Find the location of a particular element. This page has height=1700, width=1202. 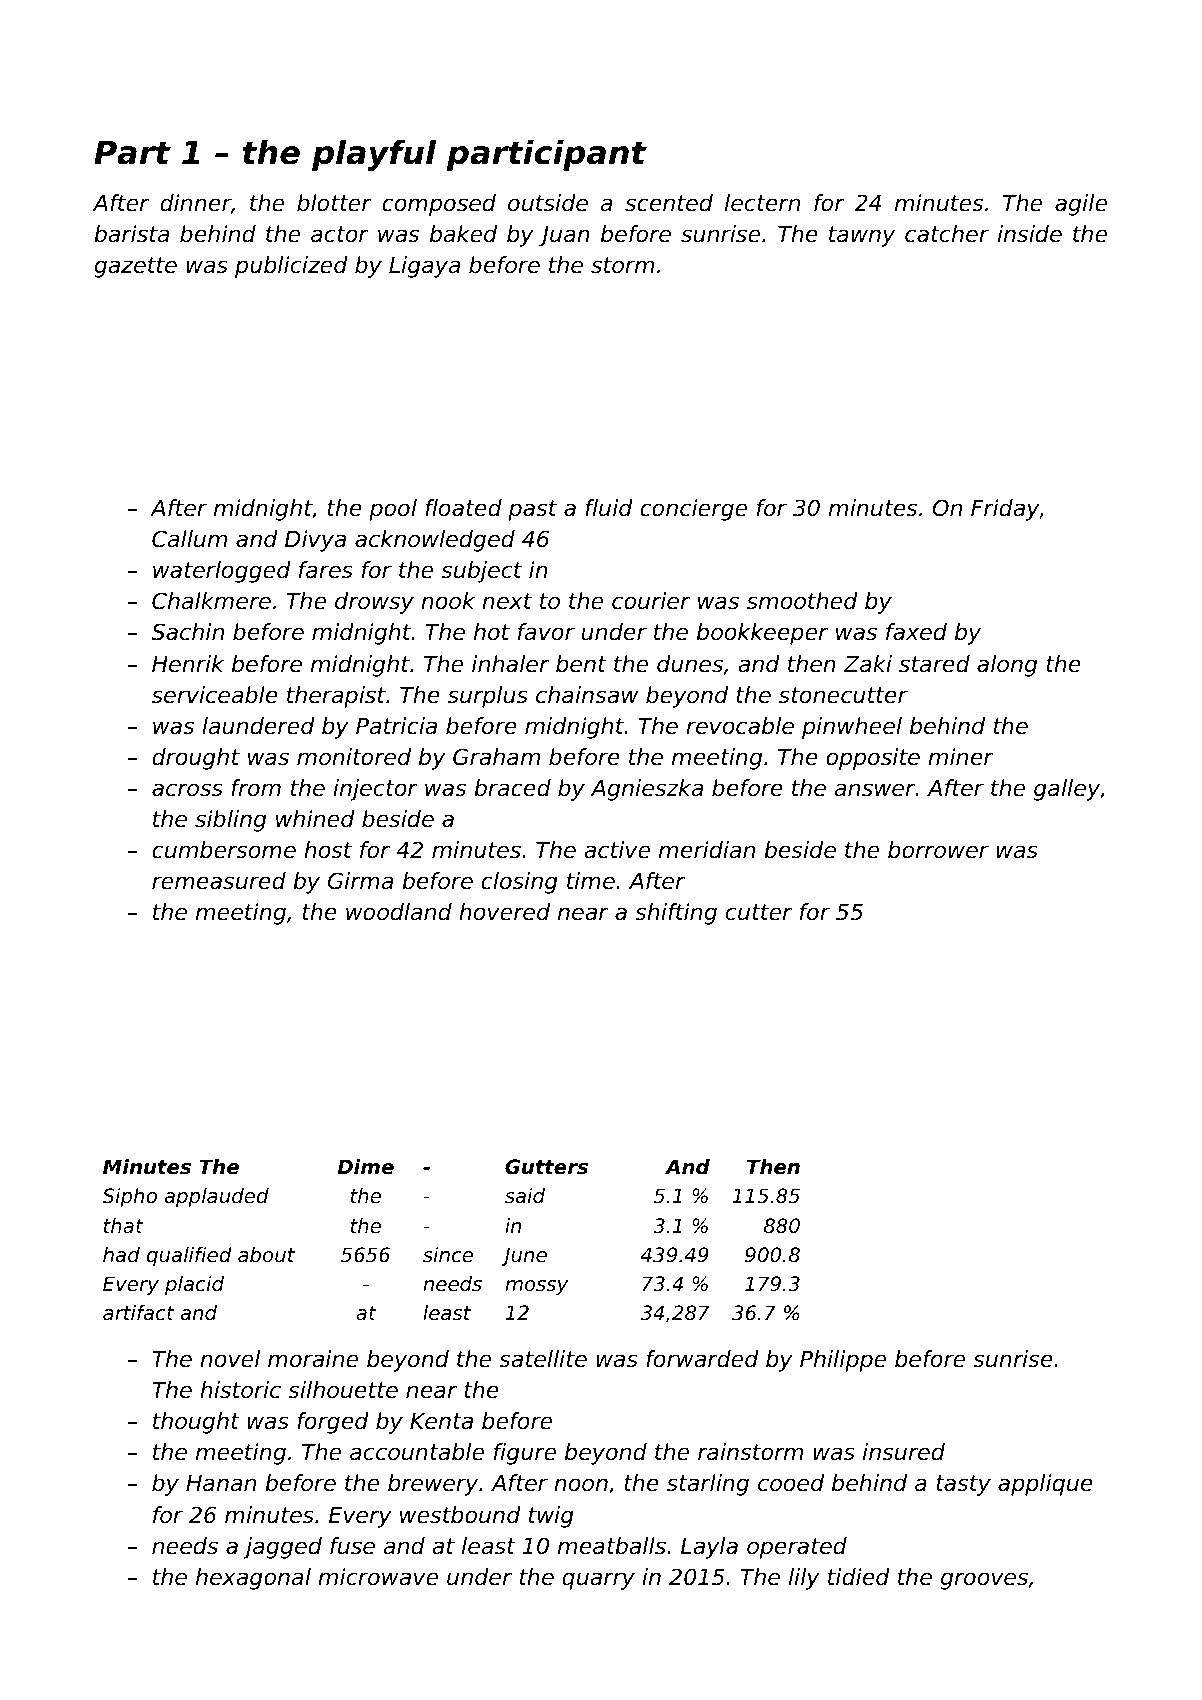

barista is located at coordinates (131, 234).
